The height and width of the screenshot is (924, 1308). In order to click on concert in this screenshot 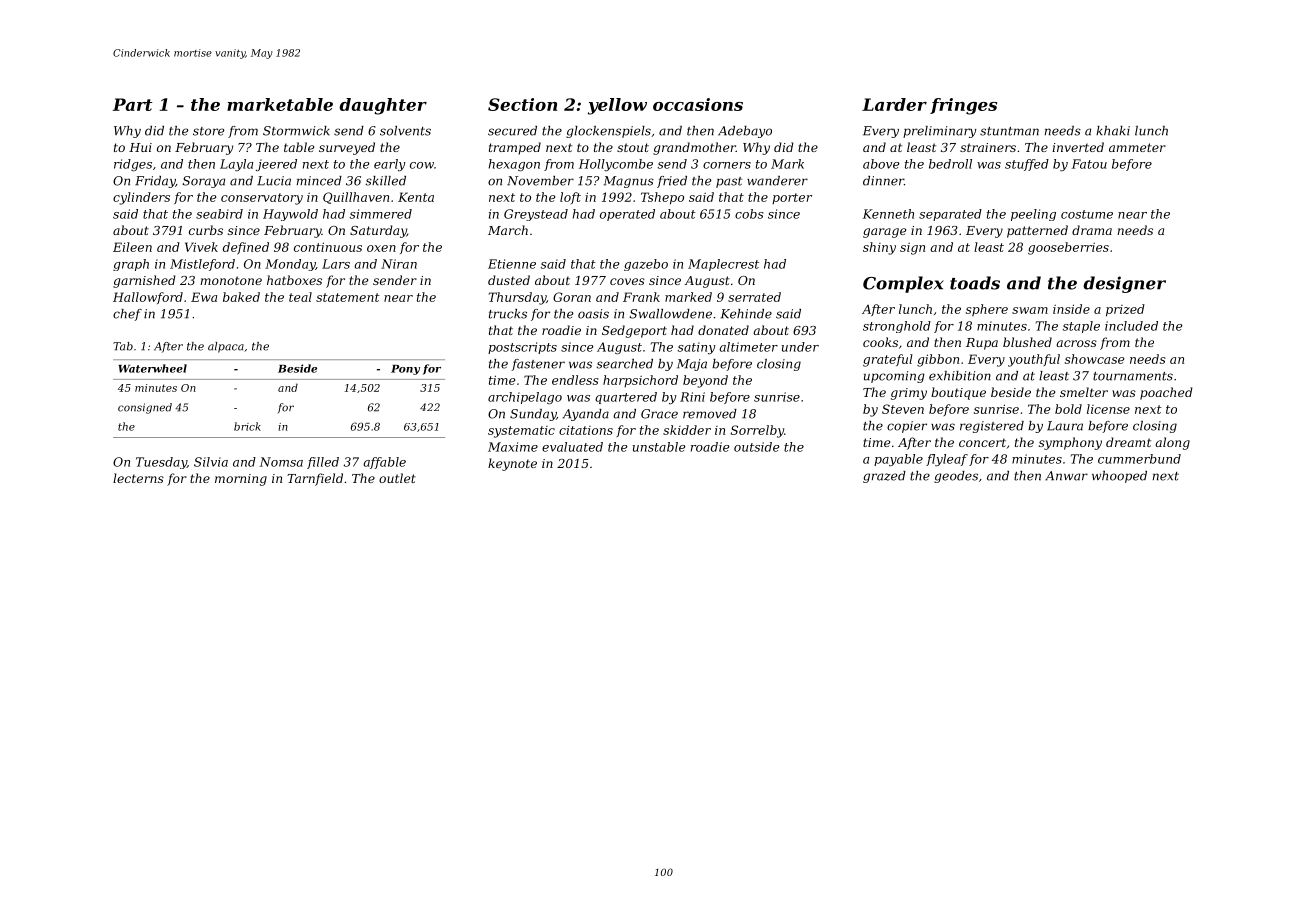, I will do `click(982, 442)`.
